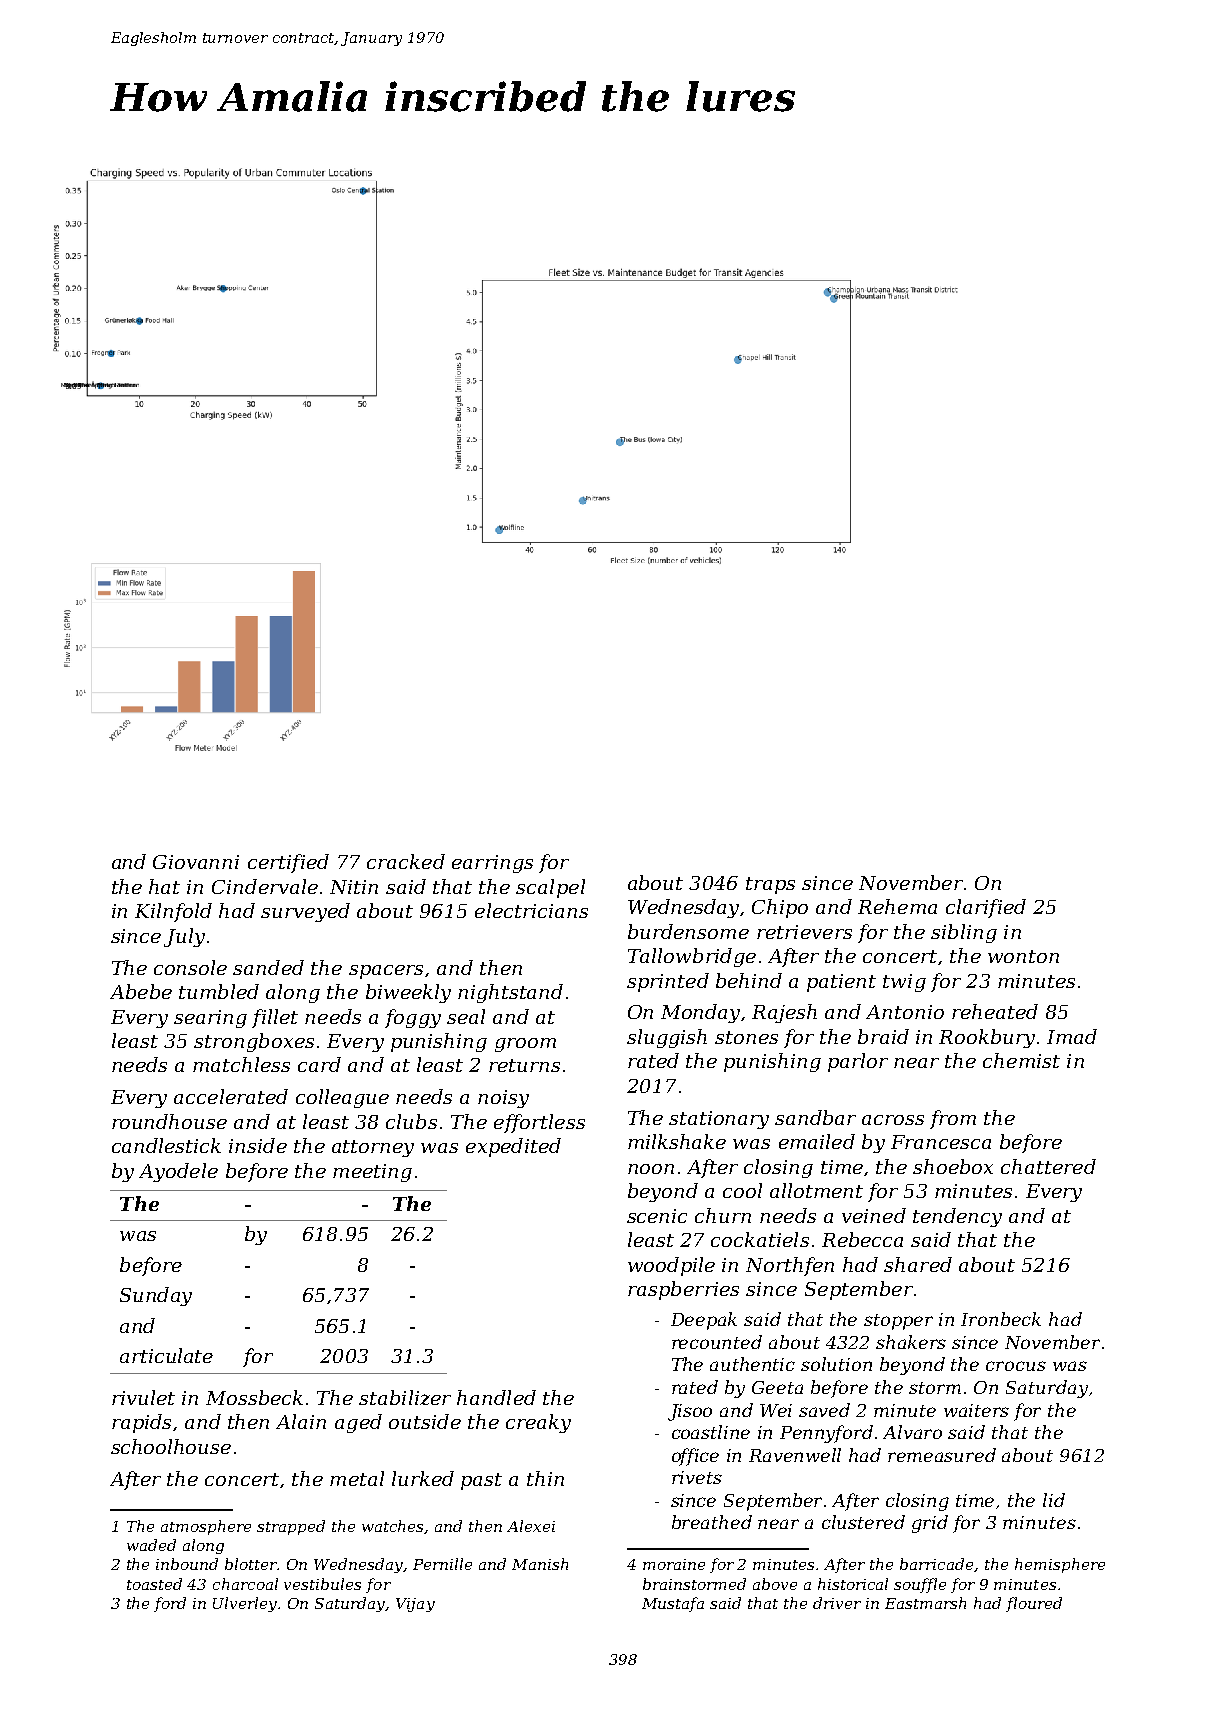  I want to click on traps, so click(770, 885).
